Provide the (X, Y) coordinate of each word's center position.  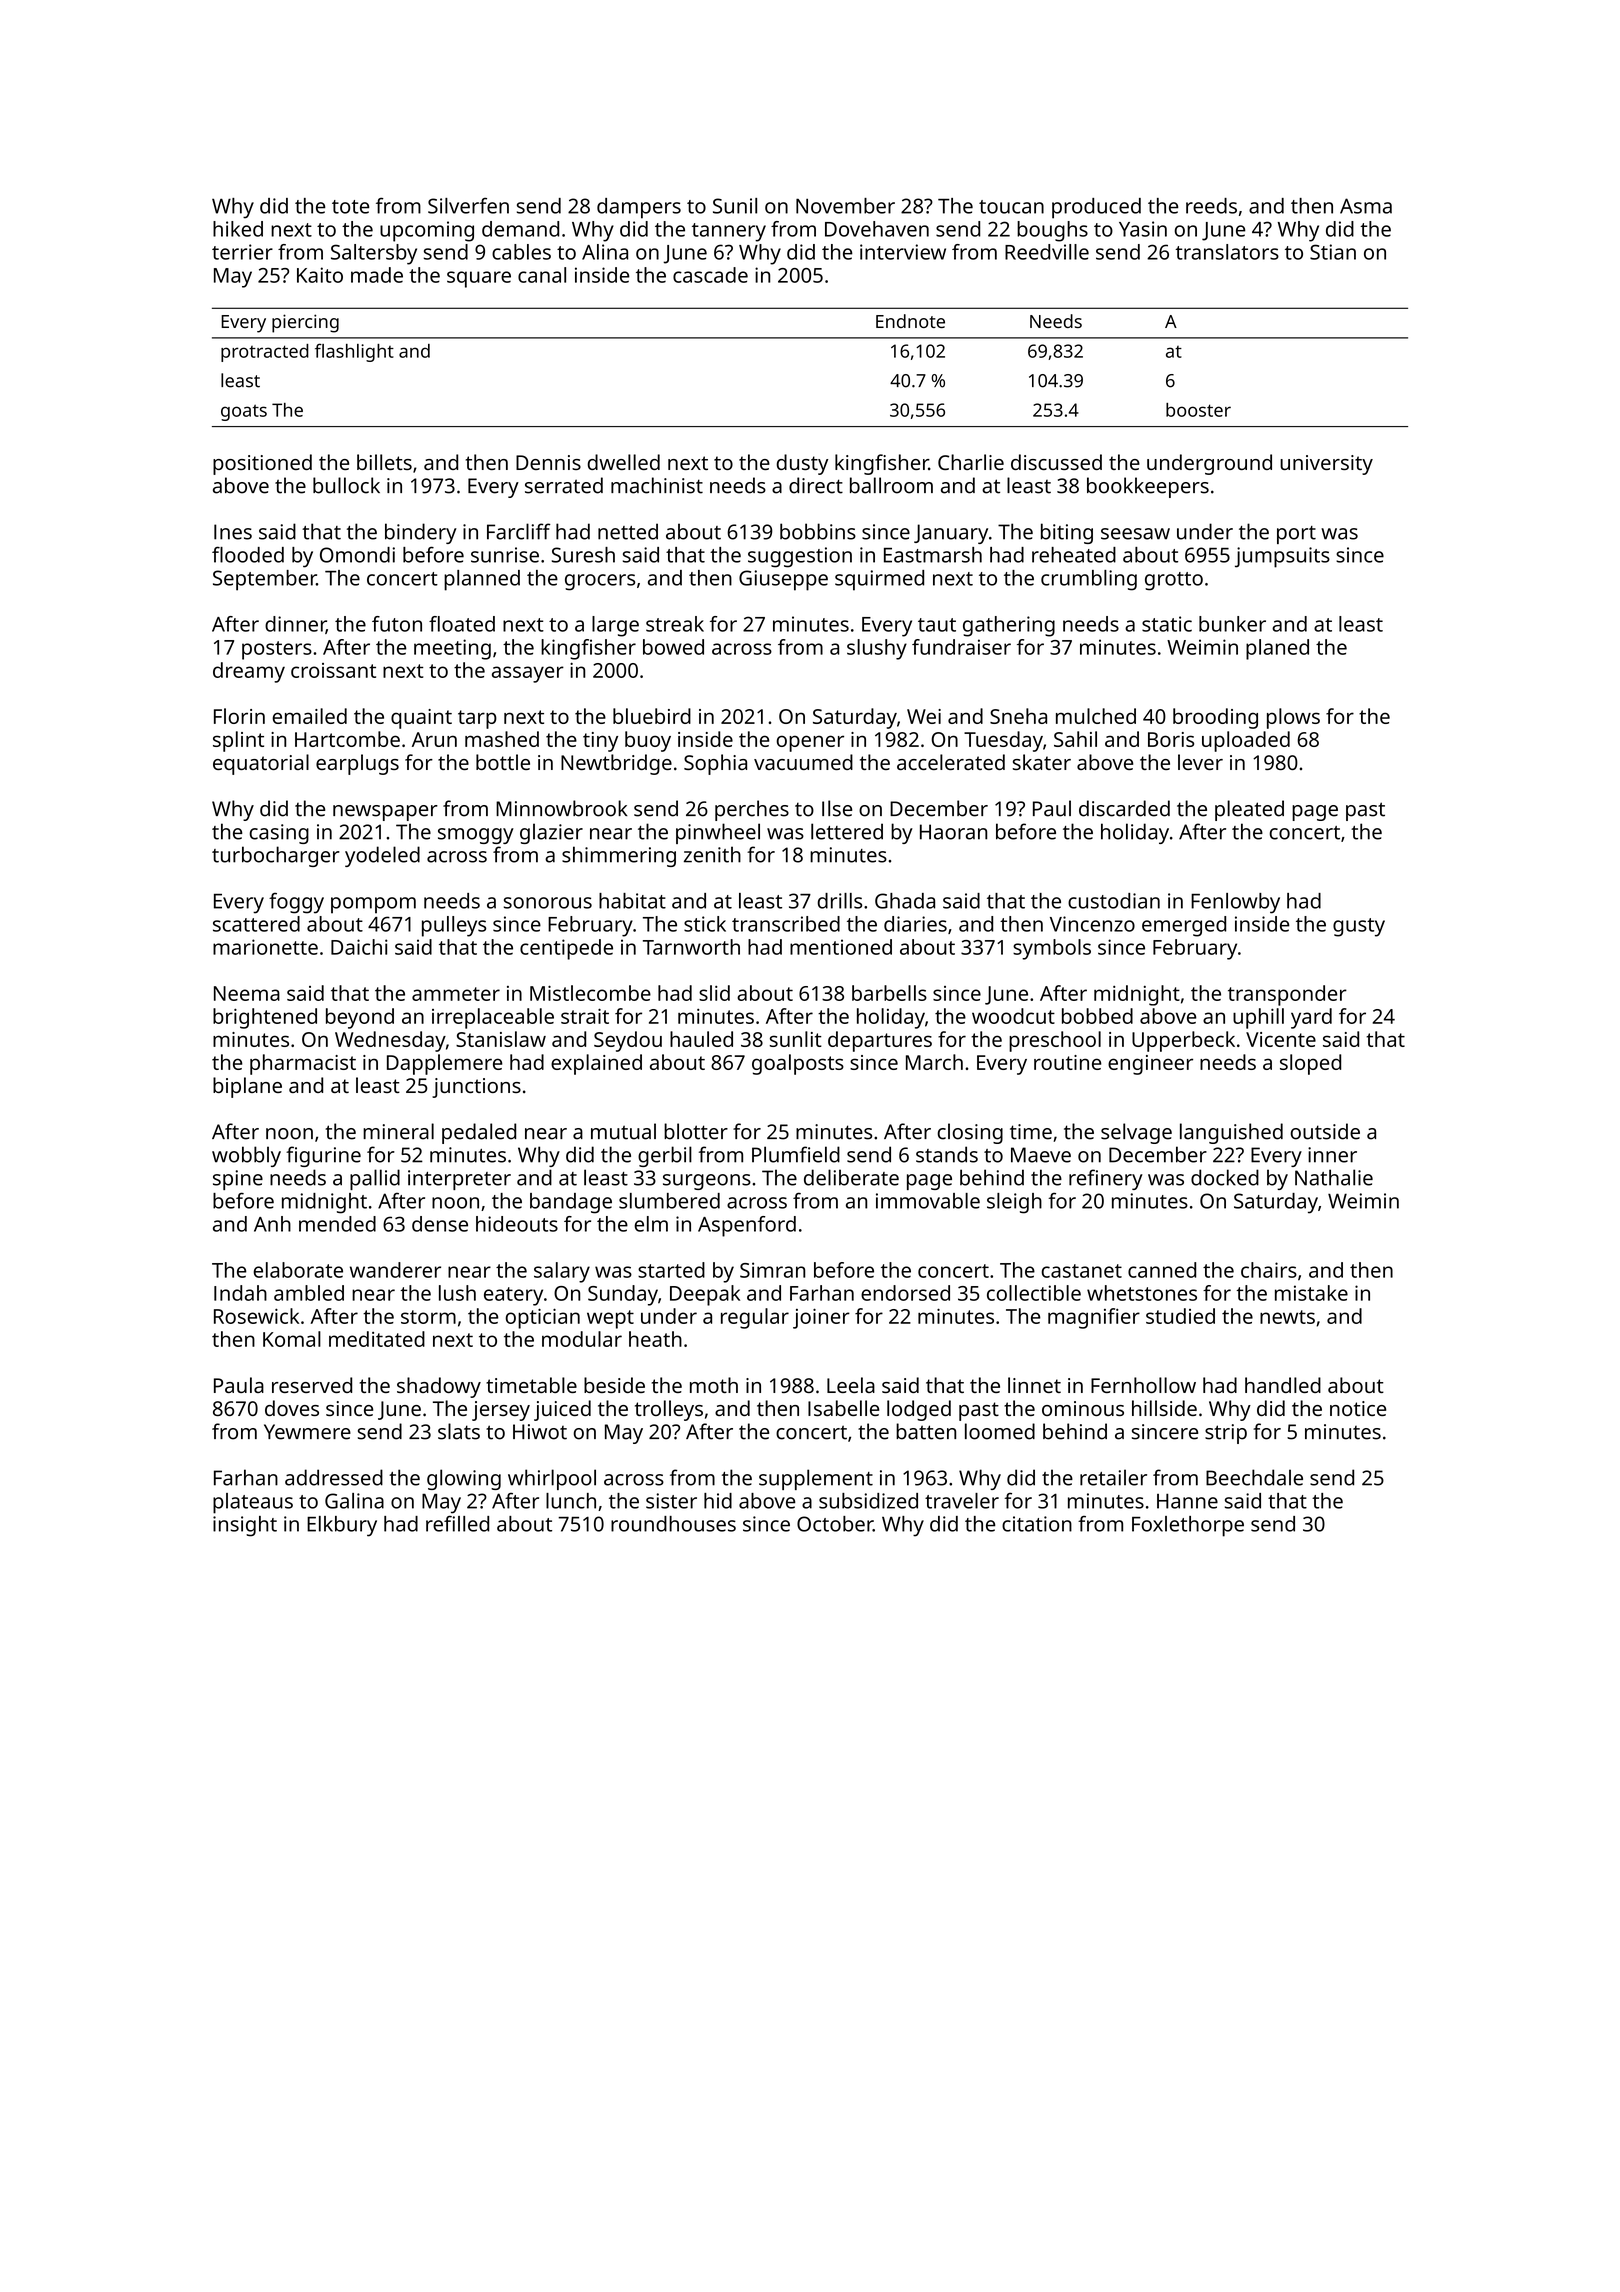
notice (1358, 1408)
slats (459, 1431)
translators (1227, 252)
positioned (262, 464)
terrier (242, 252)
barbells (889, 993)
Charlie (971, 462)
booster (1198, 410)
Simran (772, 1270)
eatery (513, 1296)
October (835, 1524)
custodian (1114, 901)
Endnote (910, 321)
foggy (296, 903)
